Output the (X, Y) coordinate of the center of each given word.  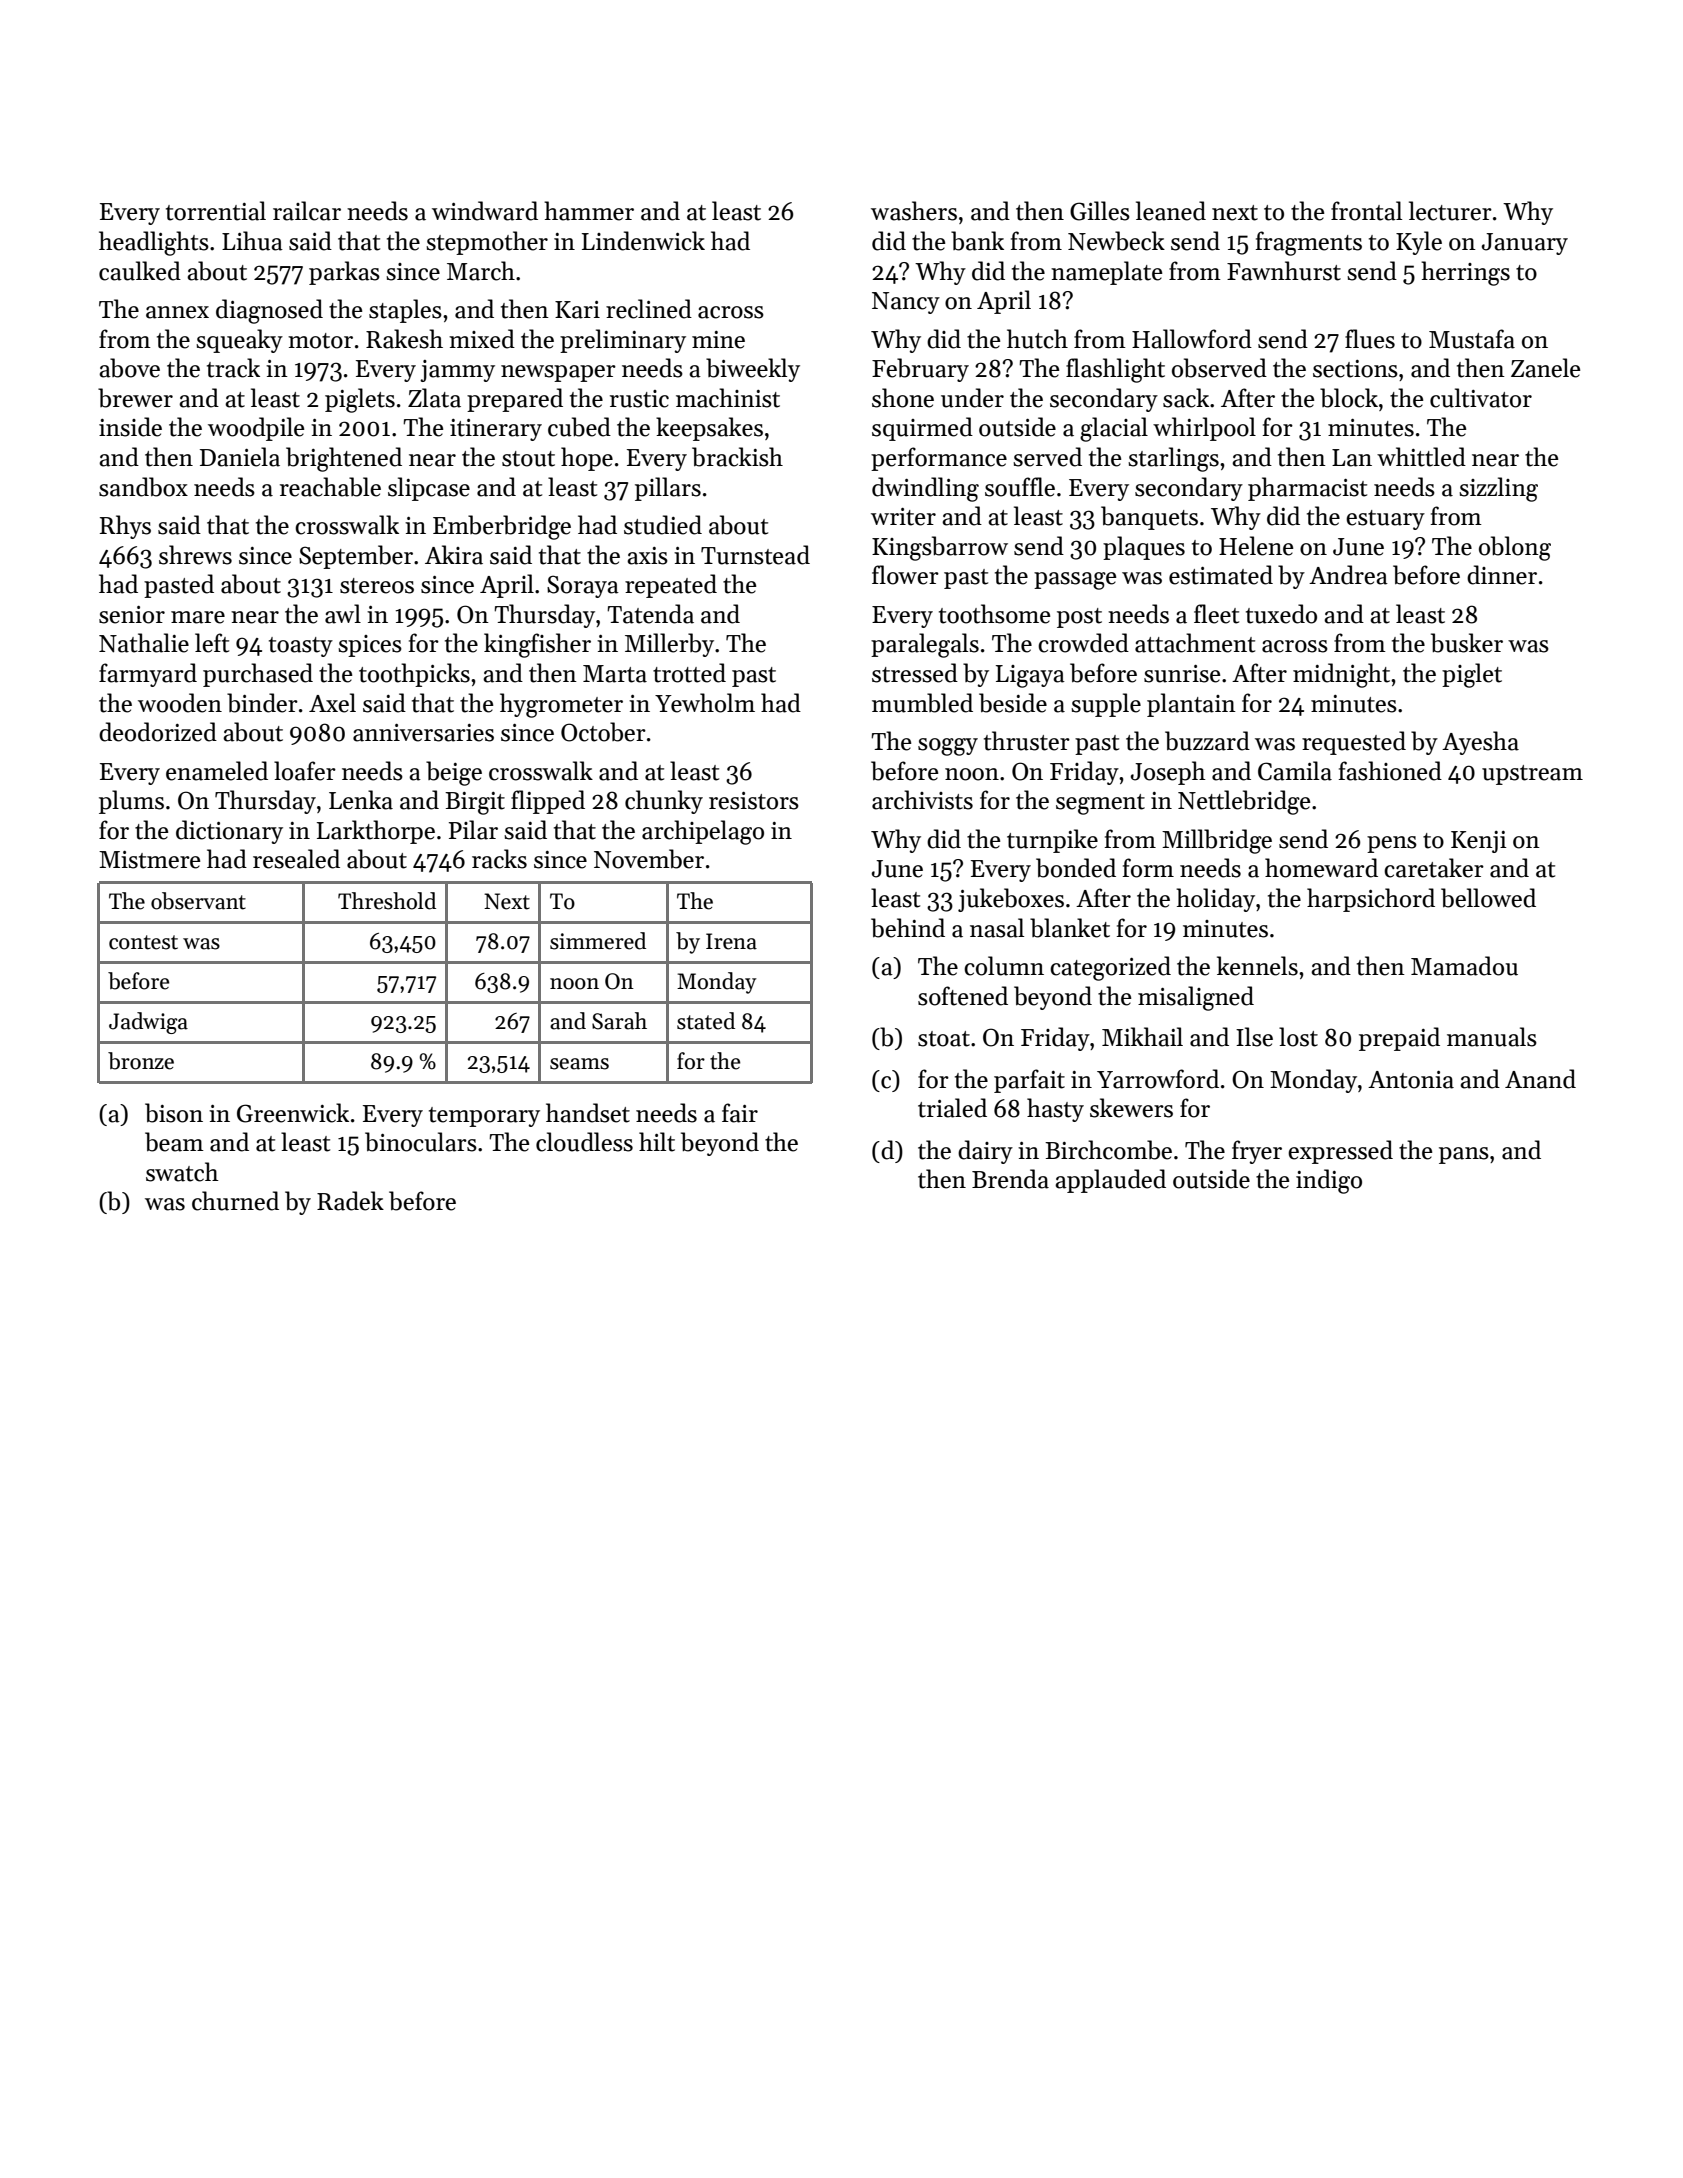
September (356, 557)
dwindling (925, 489)
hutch (1037, 339)
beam (174, 1142)
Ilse (1254, 1037)
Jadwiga (148, 1023)
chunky (664, 802)
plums (131, 802)
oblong (1515, 548)
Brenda (1010, 1179)
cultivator (1481, 398)
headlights (154, 243)
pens (1392, 844)
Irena (731, 941)
